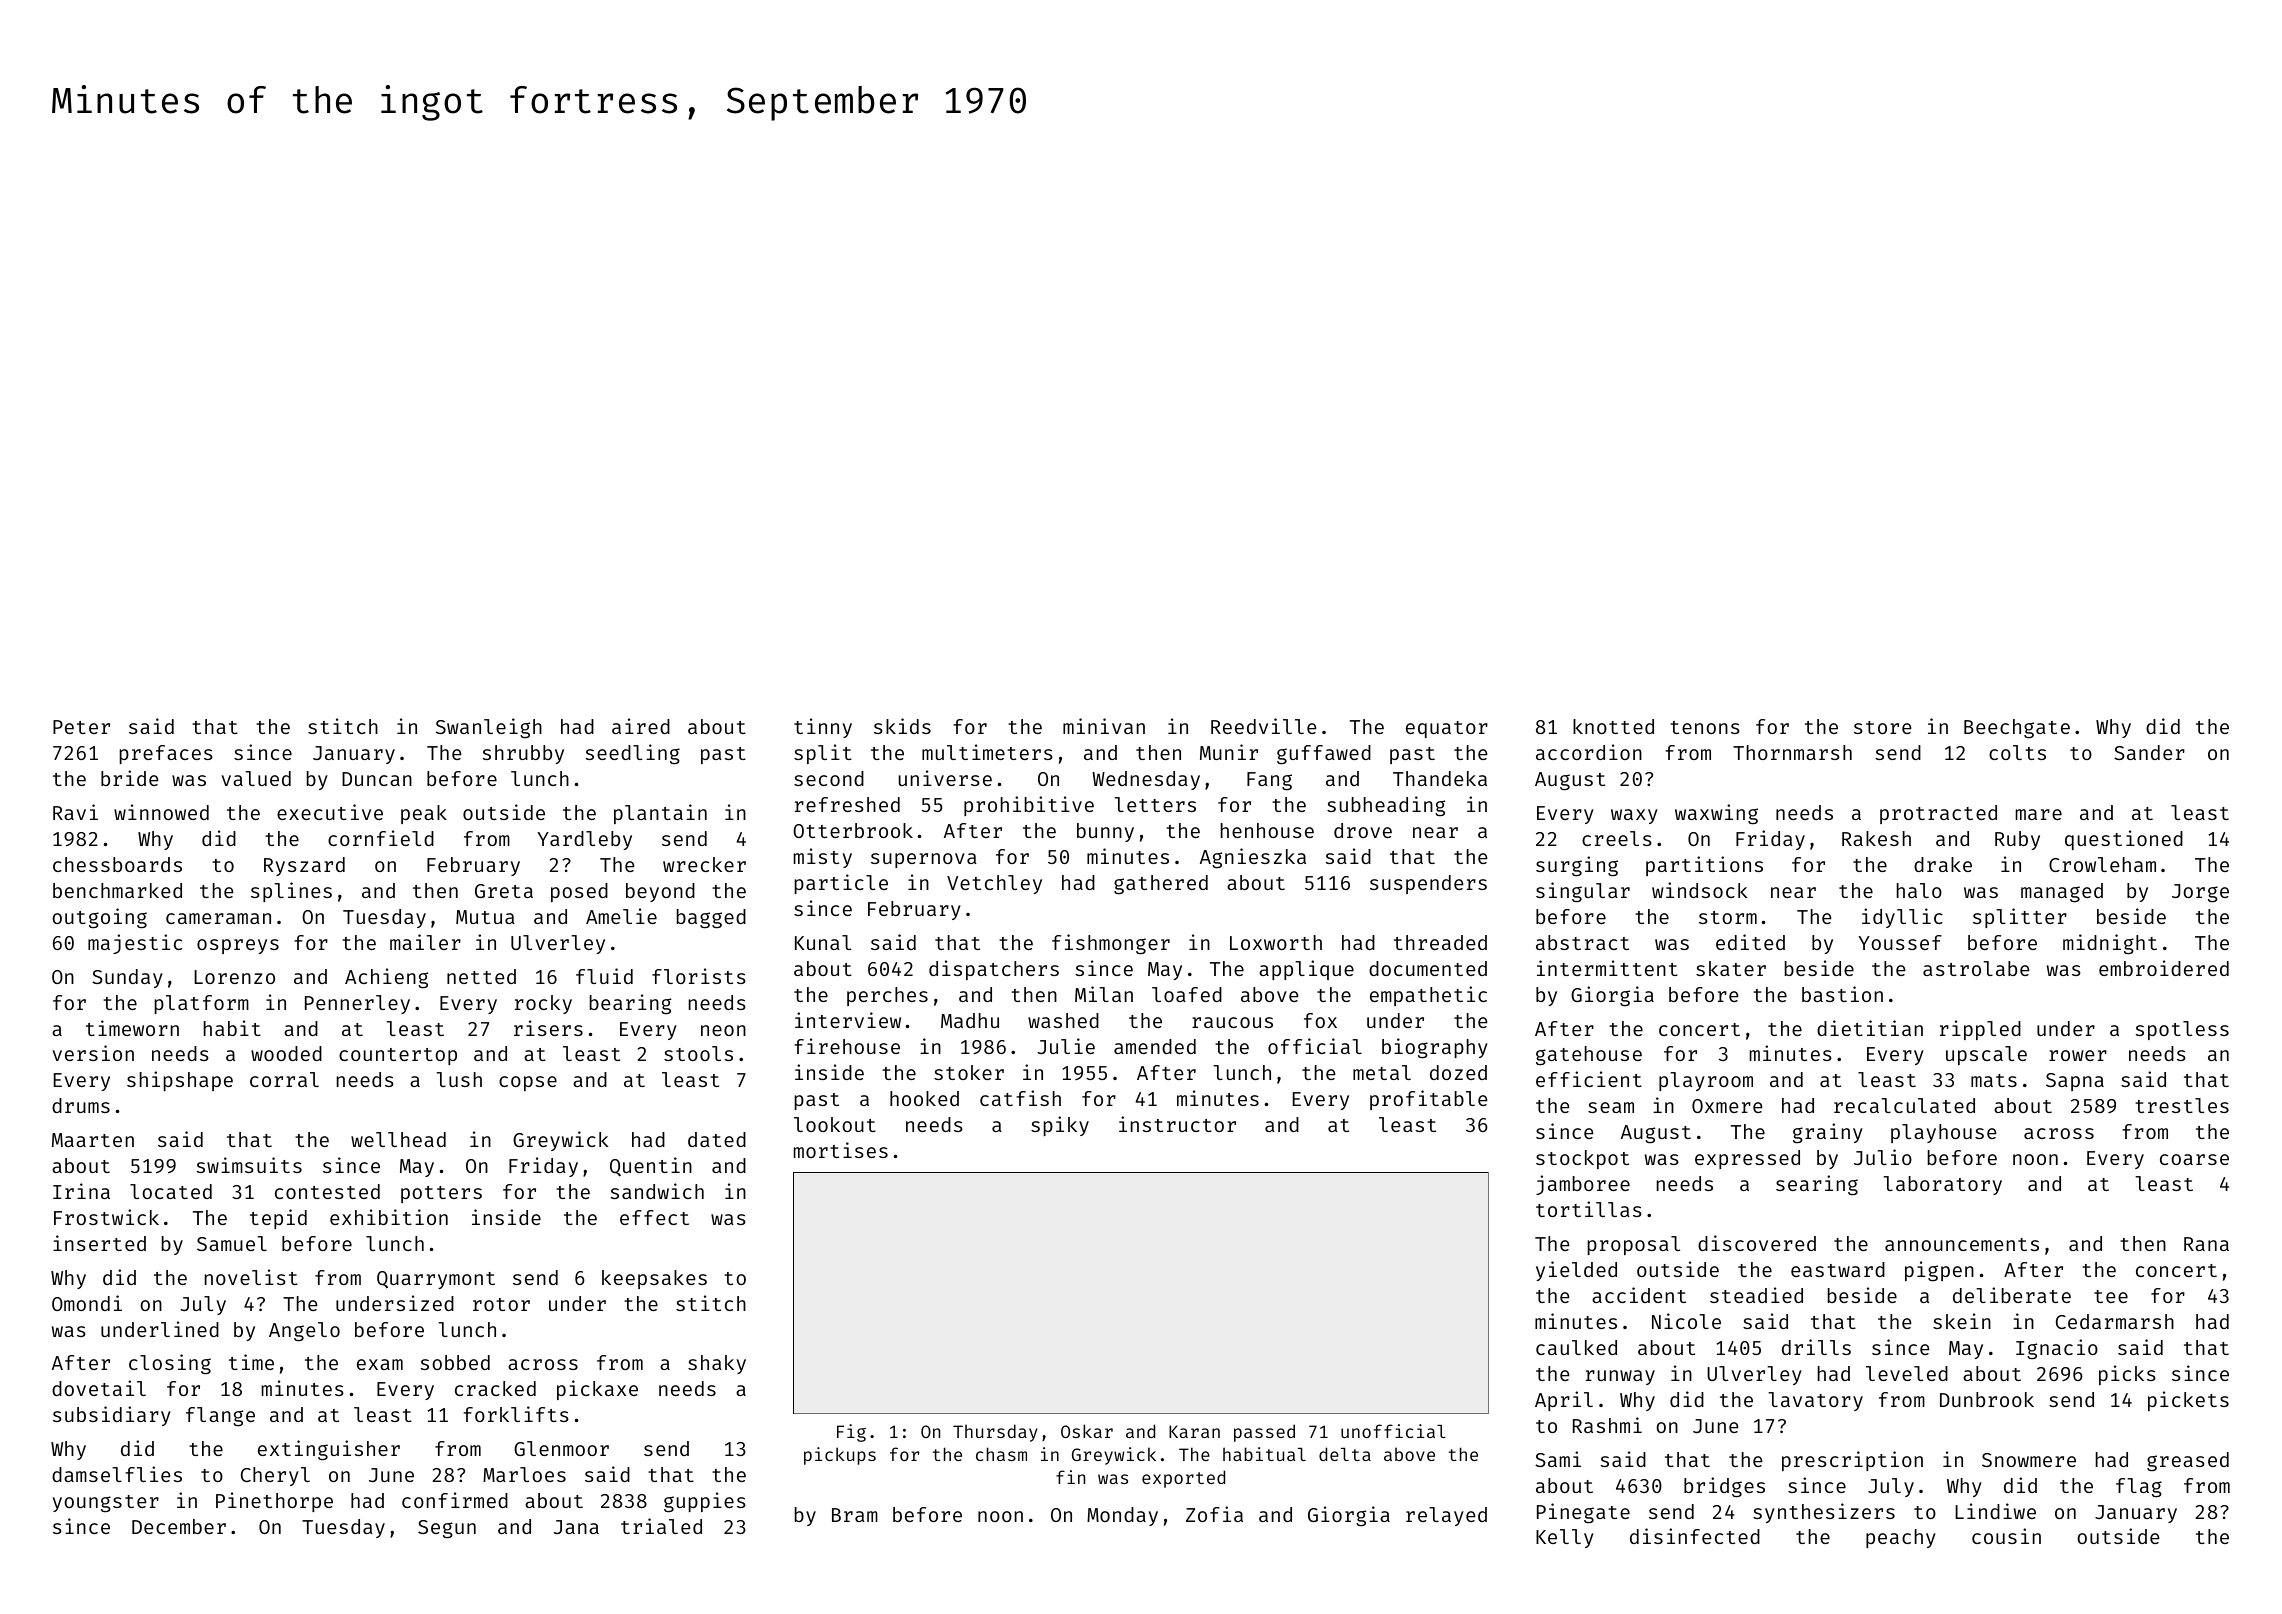  What do you see at coordinates (1177, 1124) in the document?
I see `instructor` at bounding box center [1177, 1124].
